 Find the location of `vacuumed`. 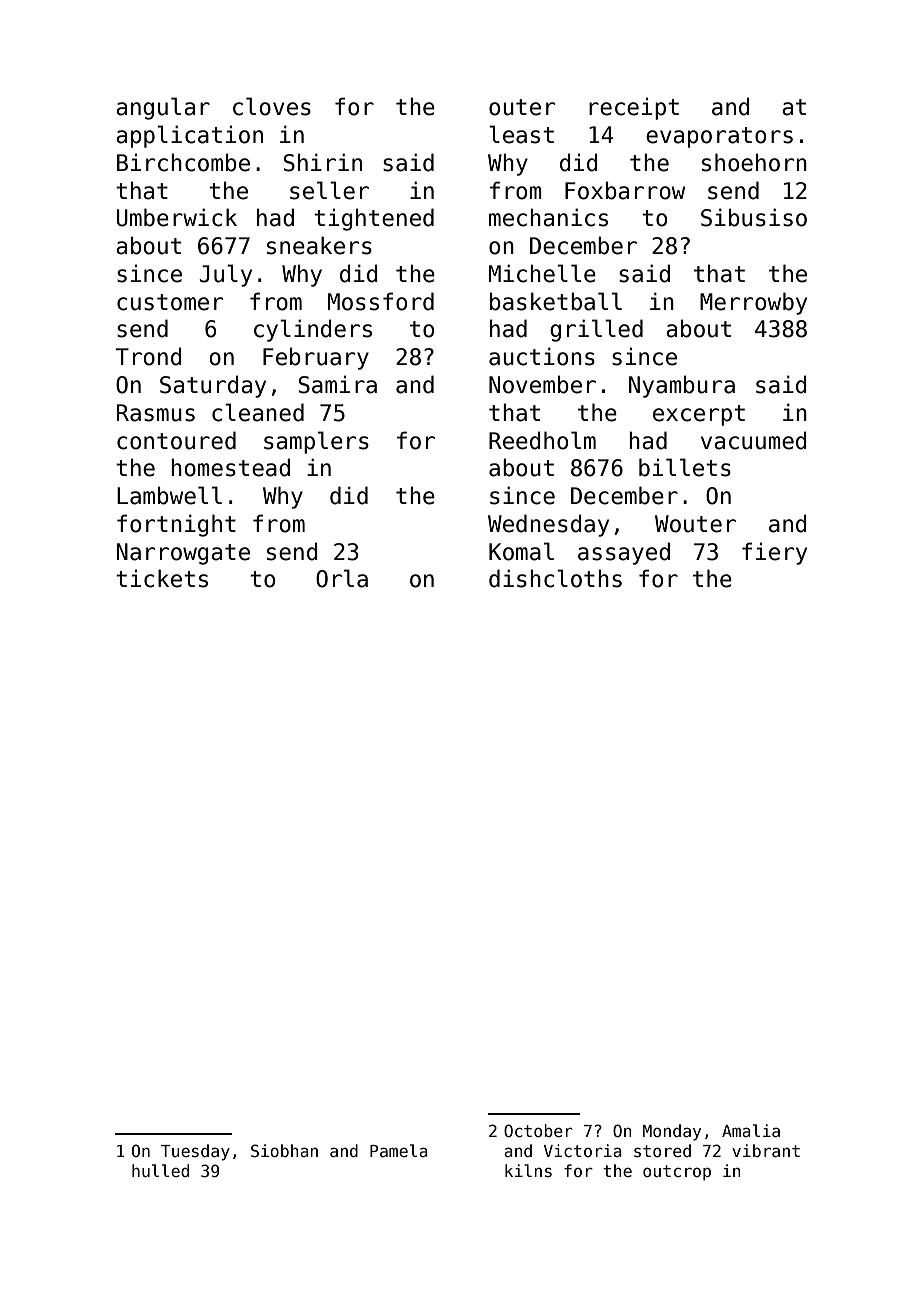

vacuumed is located at coordinates (754, 440).
